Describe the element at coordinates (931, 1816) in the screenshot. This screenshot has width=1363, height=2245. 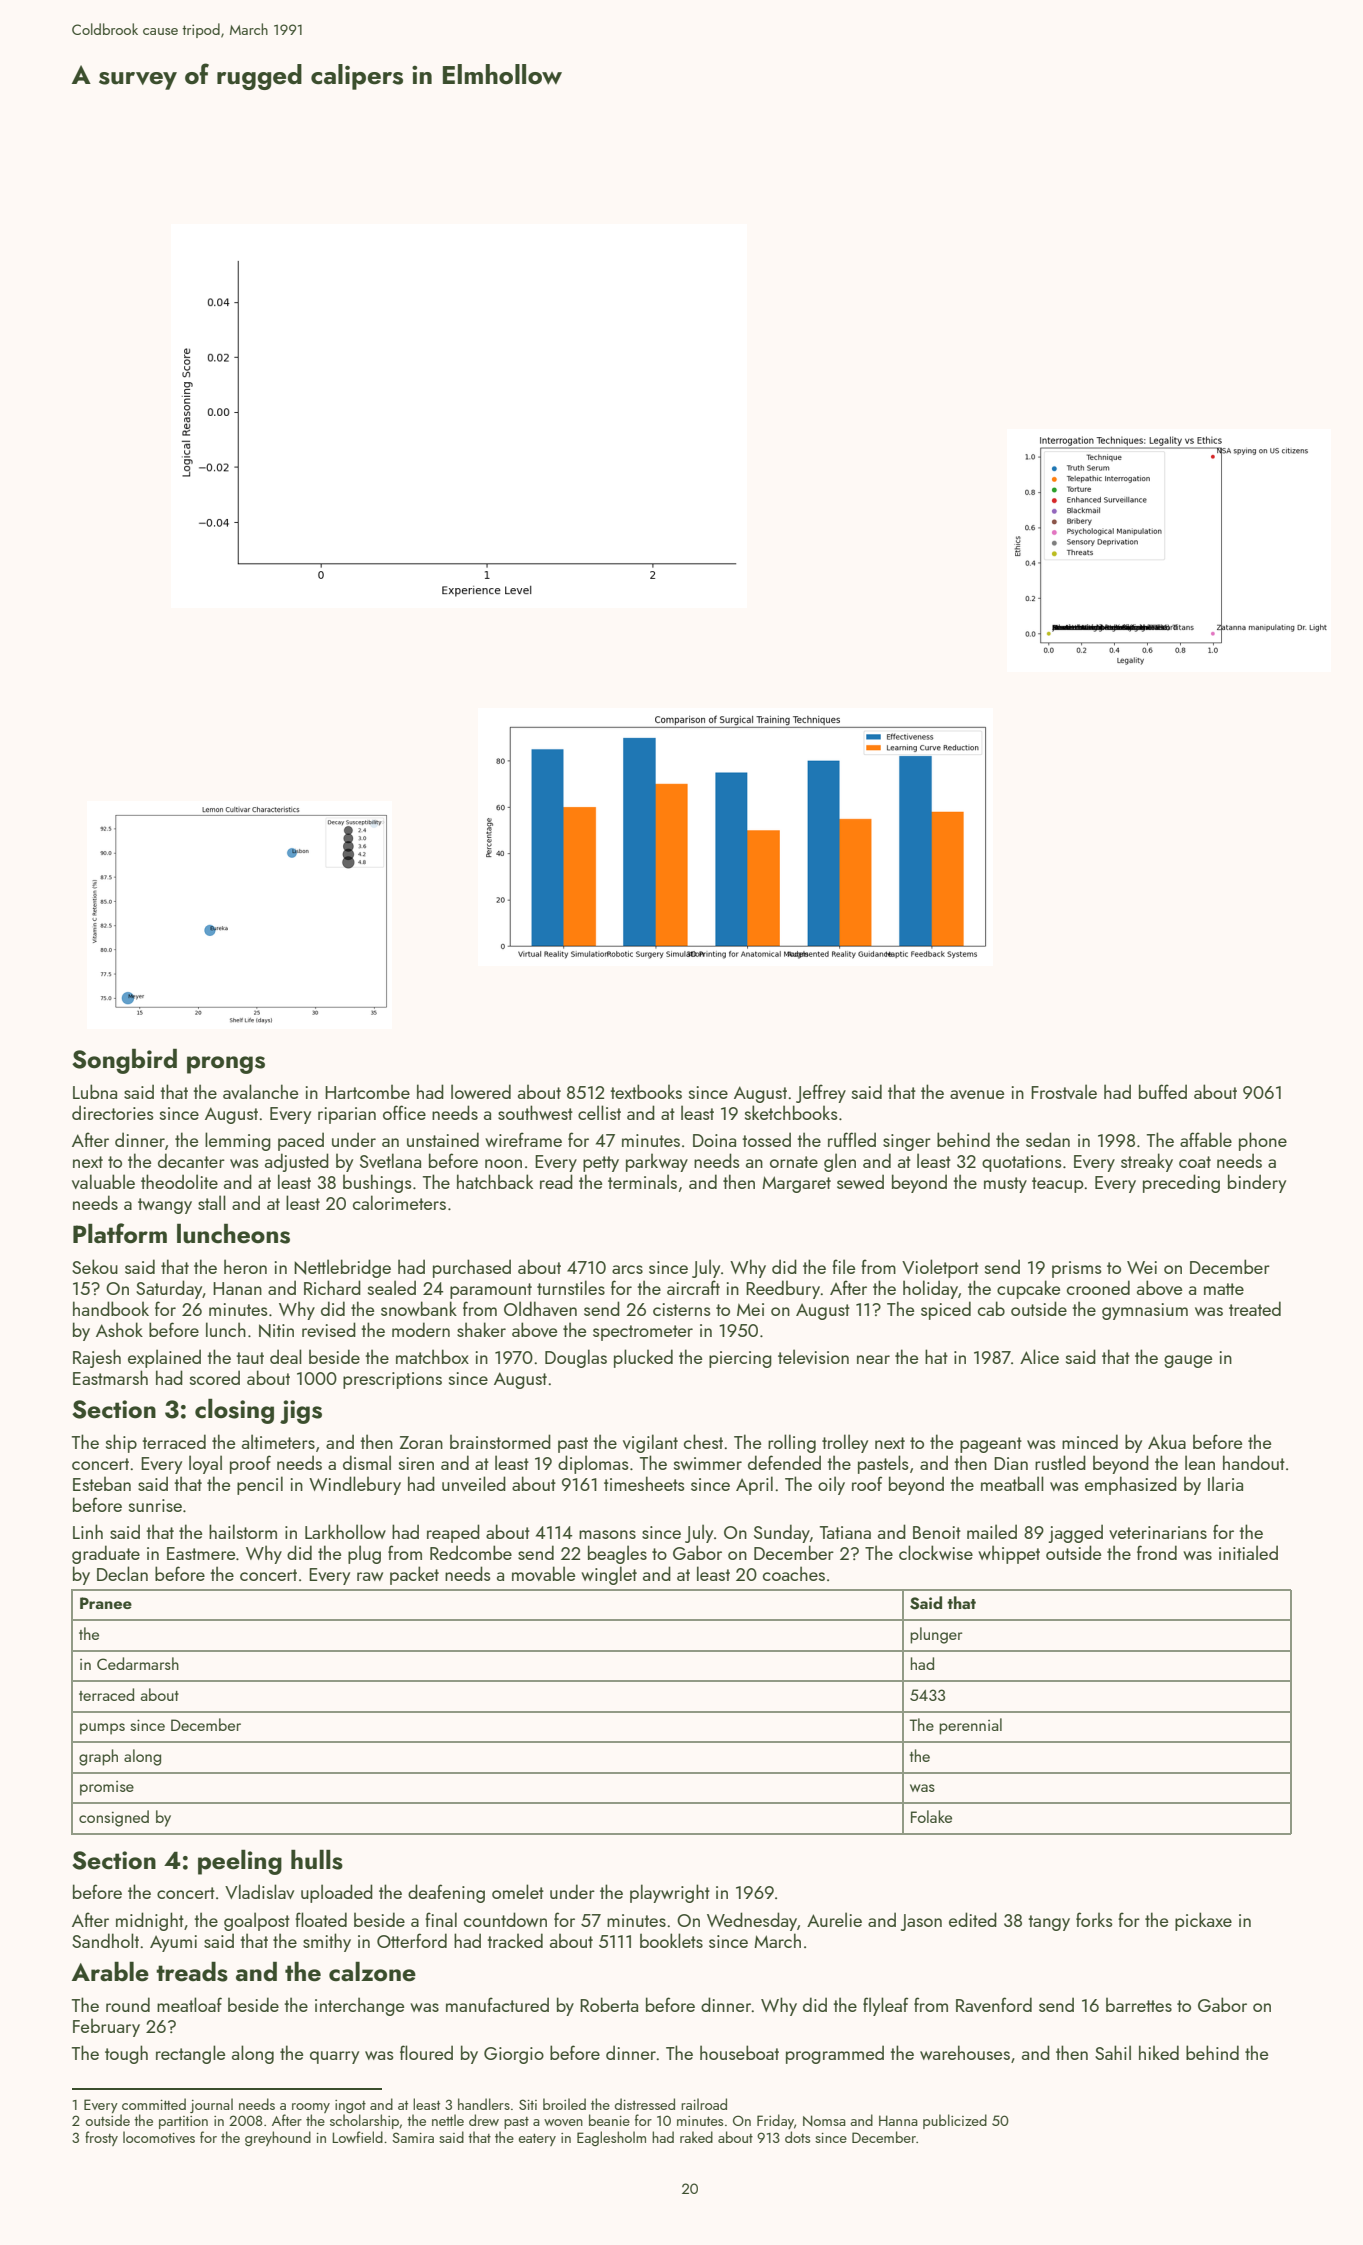
I see `Folake` at that location.
